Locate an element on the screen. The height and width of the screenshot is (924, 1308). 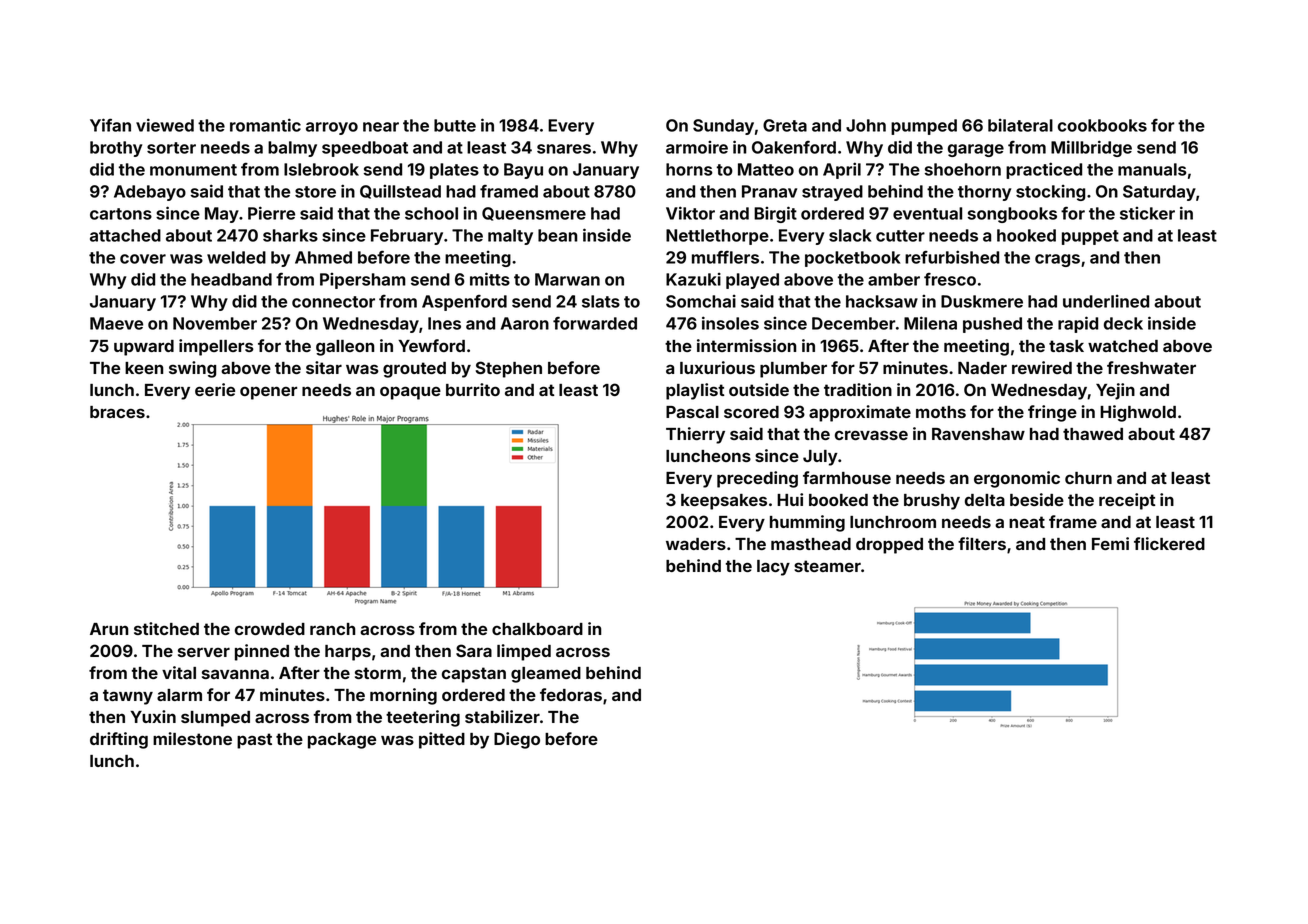
connector is located at coordinates (333, 302).
